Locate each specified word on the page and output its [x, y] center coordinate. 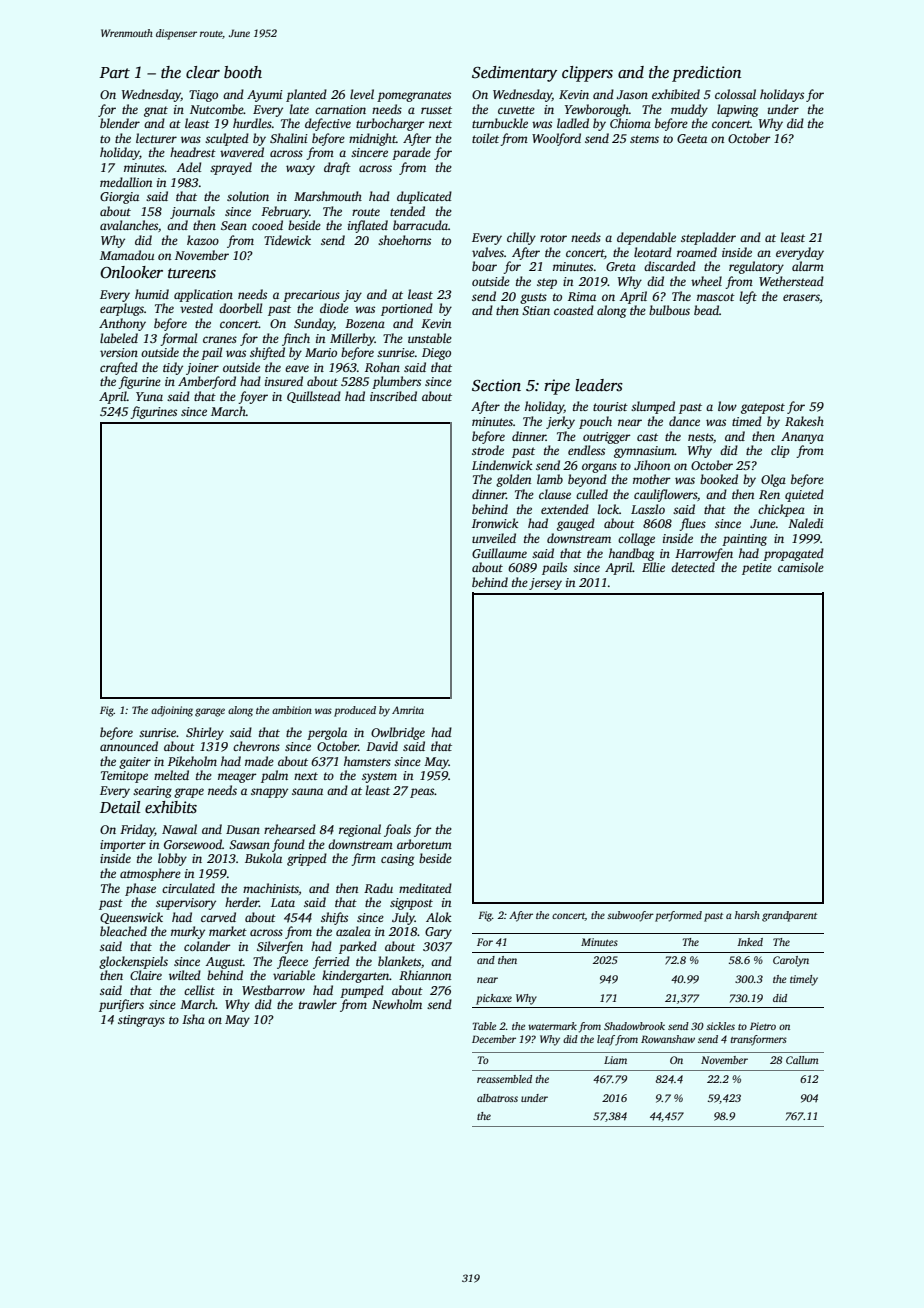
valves [488, 252]
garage [210, 712]
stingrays [141, 1021]
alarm [808, 266]
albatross [497, 1098]
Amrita [408, 710]
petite [757, 569]
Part [114, 72]
